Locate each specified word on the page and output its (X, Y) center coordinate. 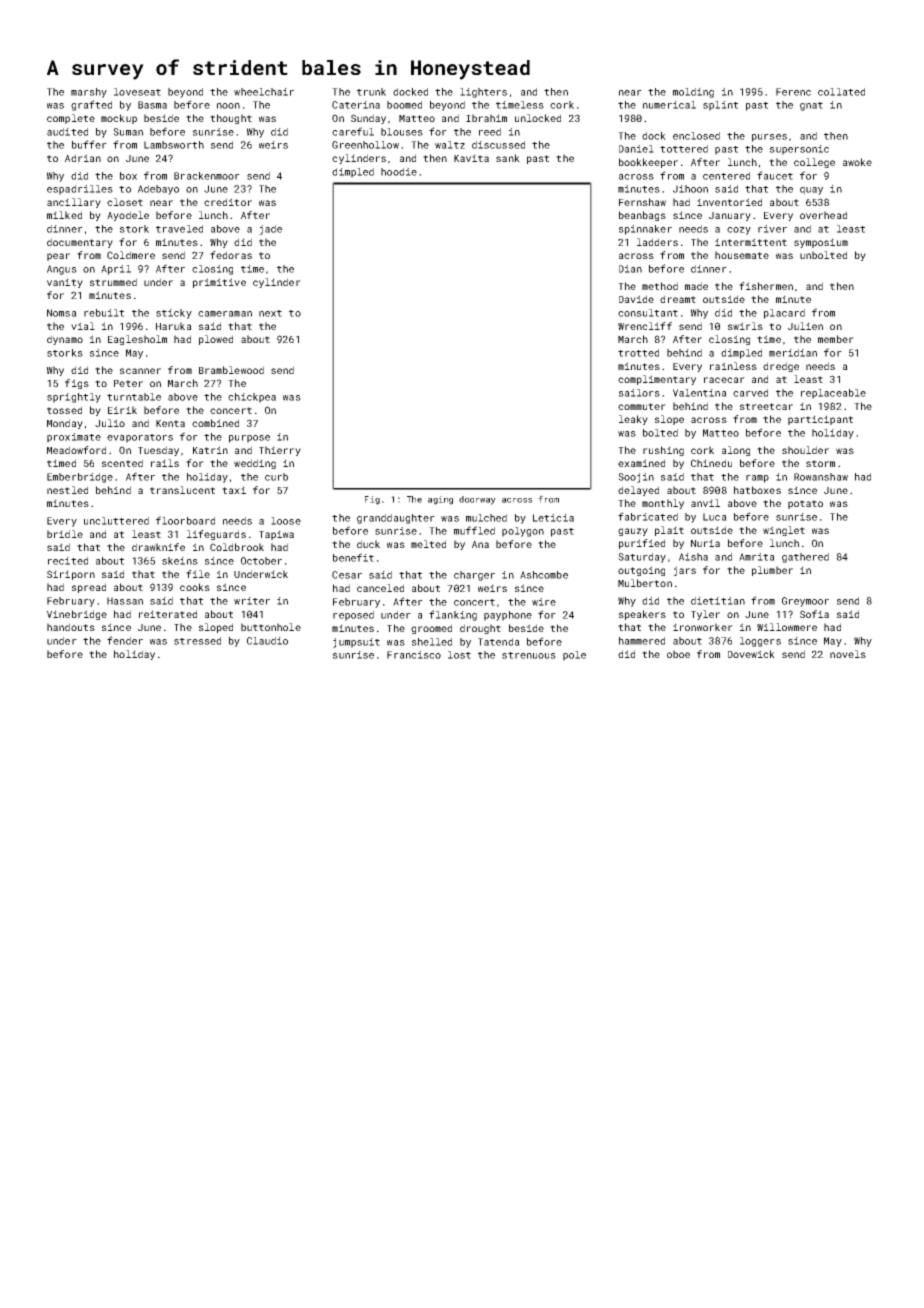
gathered (805, 558)
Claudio (267, 641)
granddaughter (396, 519)
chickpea (252, 398)
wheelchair (264, 92)
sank (508, 158)
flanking (453, 615)
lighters (483, 93)
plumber (772, 571)
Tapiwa (276, 535)
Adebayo (158, 190)
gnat (811, 106)
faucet (775, 175)
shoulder (805, 450)
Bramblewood (231, 370)
